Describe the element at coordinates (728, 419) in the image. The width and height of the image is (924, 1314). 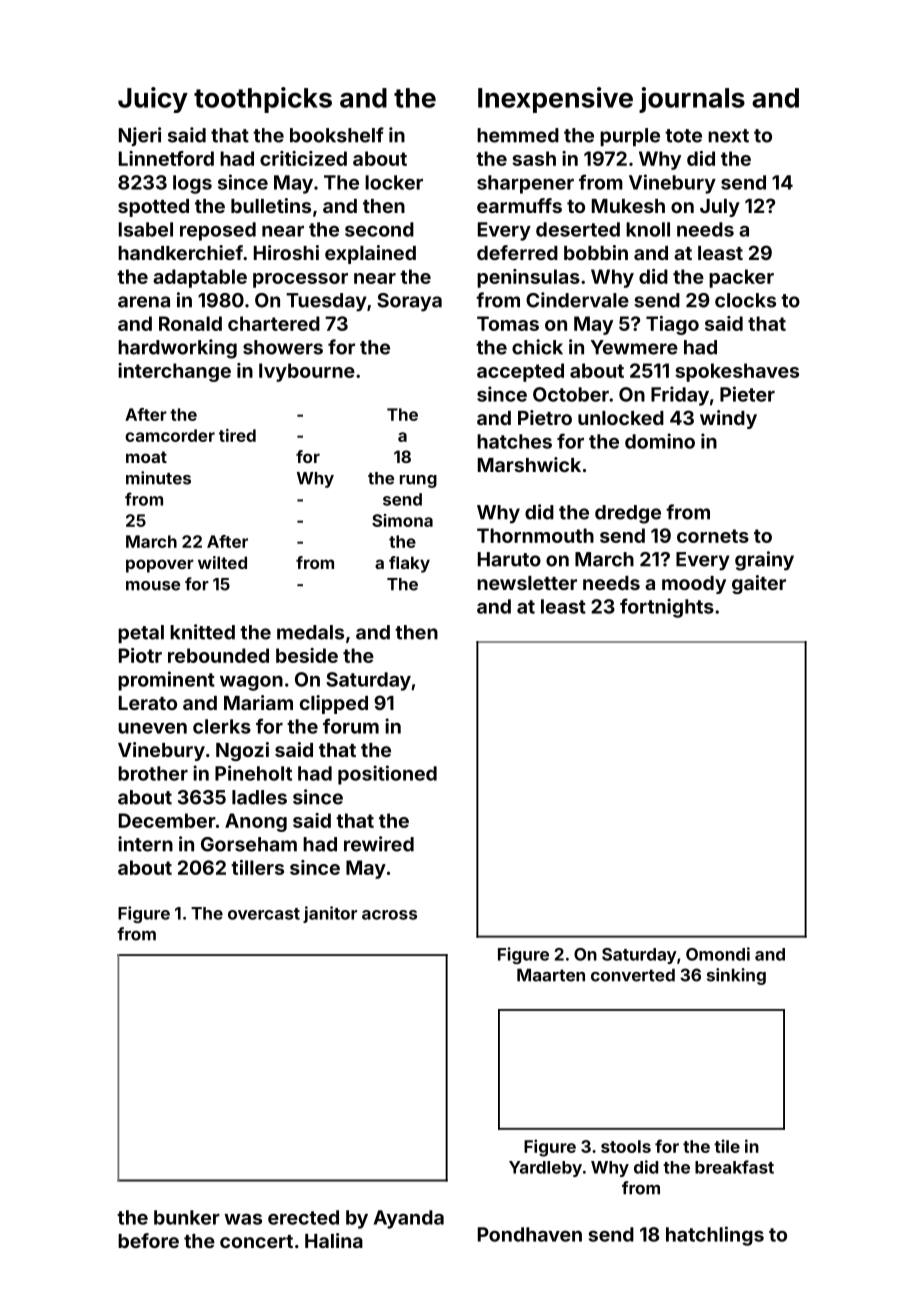
I see `windy` at that location.
